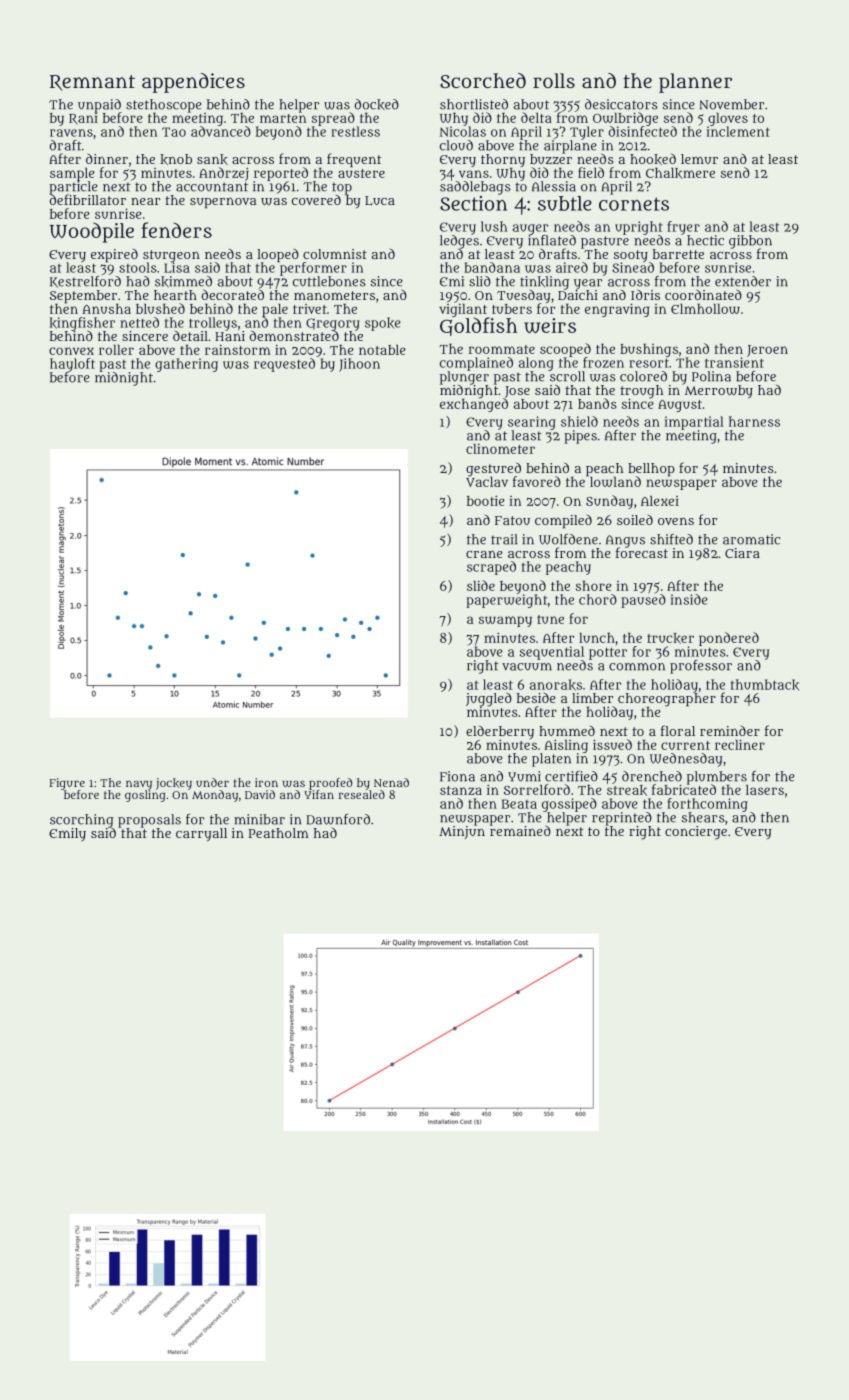 The width and height of the document is (849, 1400). I want to click on columnist, so click(335, 254).
